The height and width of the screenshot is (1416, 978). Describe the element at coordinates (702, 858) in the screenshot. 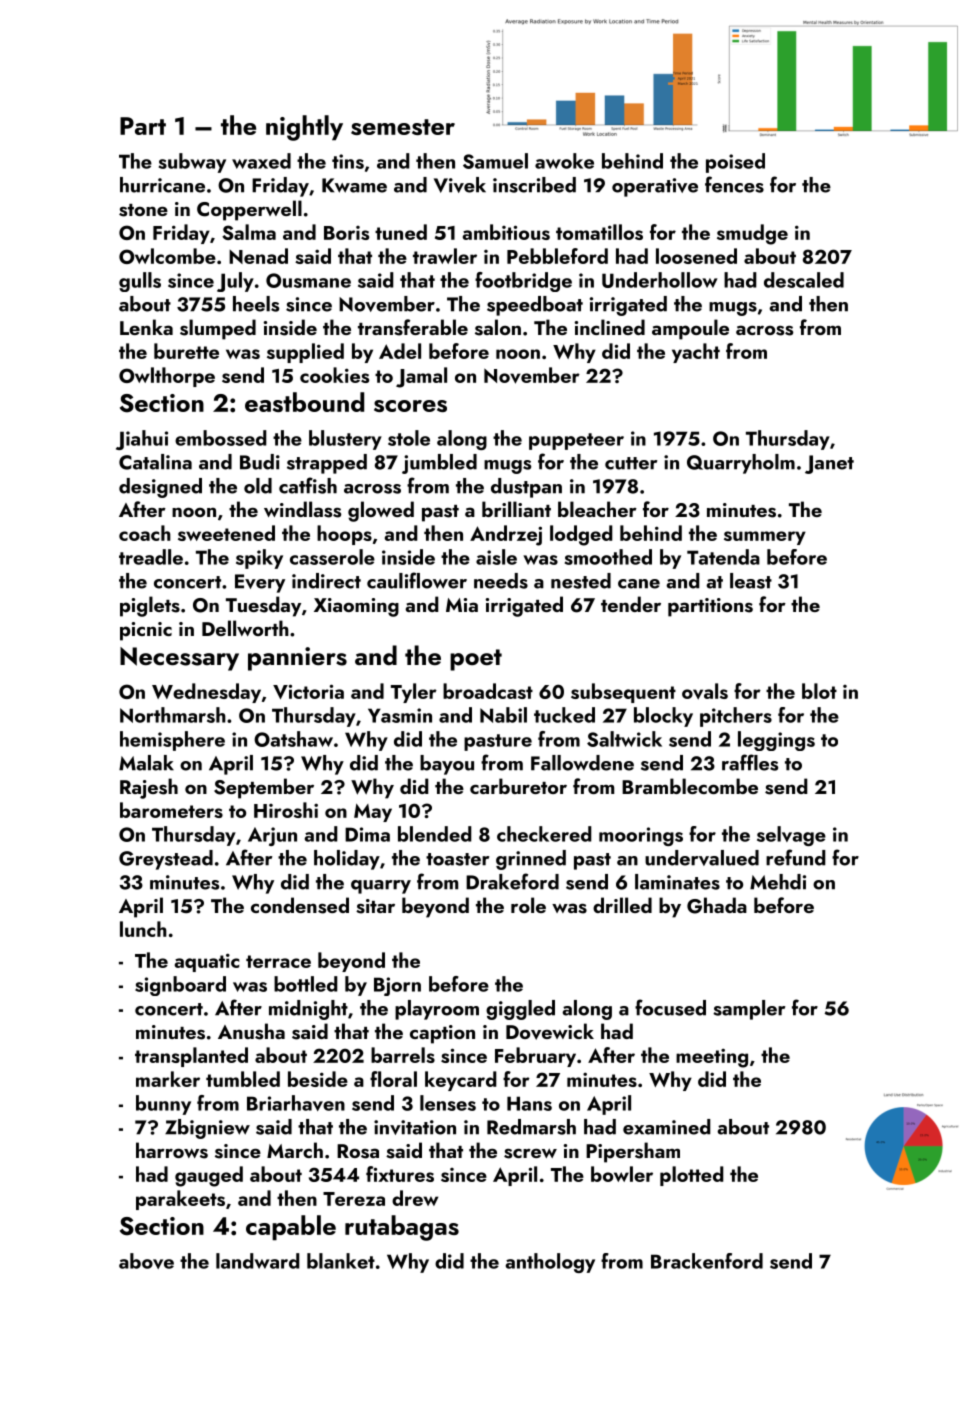

I see `undervalued` at that location.
